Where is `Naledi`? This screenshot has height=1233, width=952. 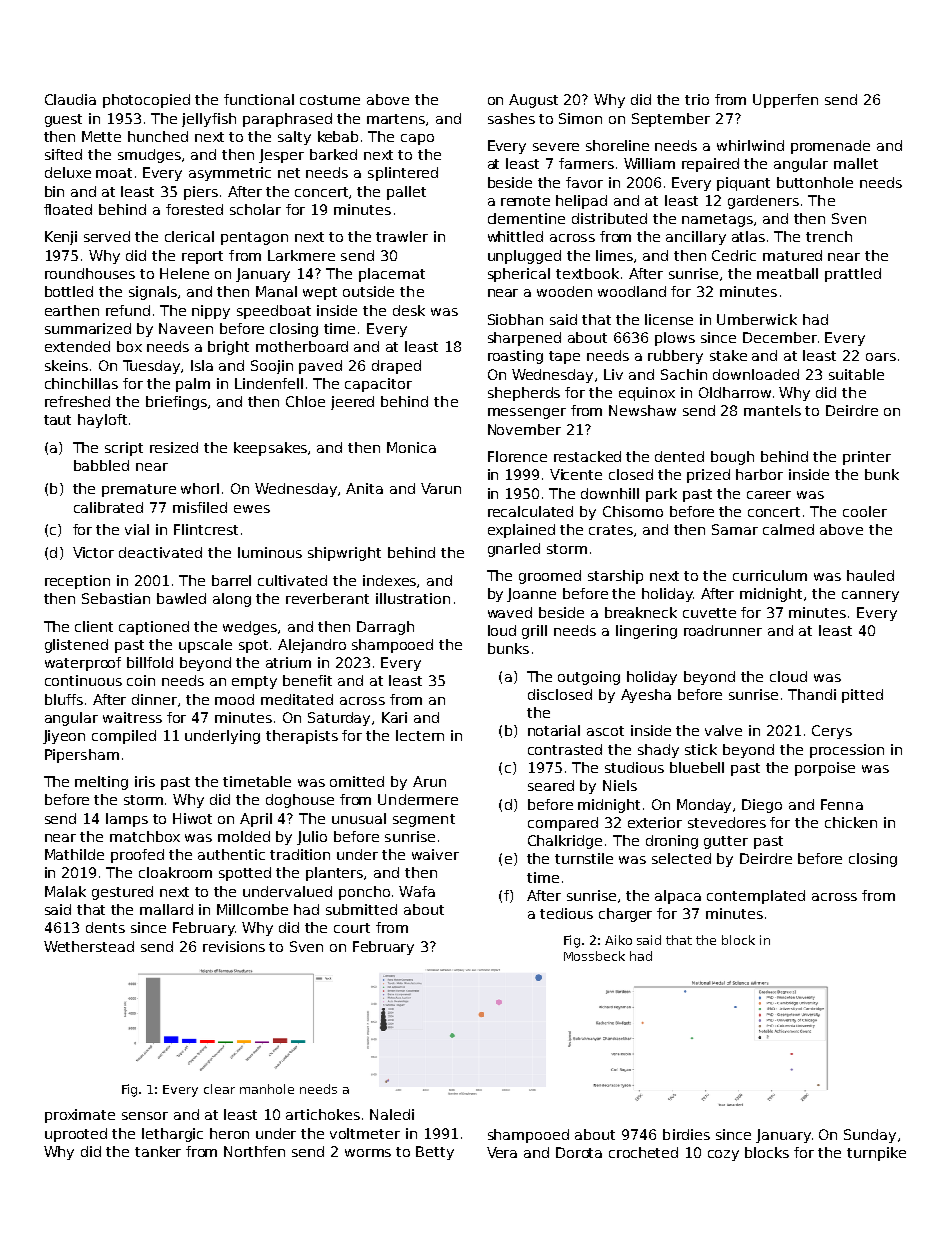 Naledi is located at coordinates (392, 1114).
